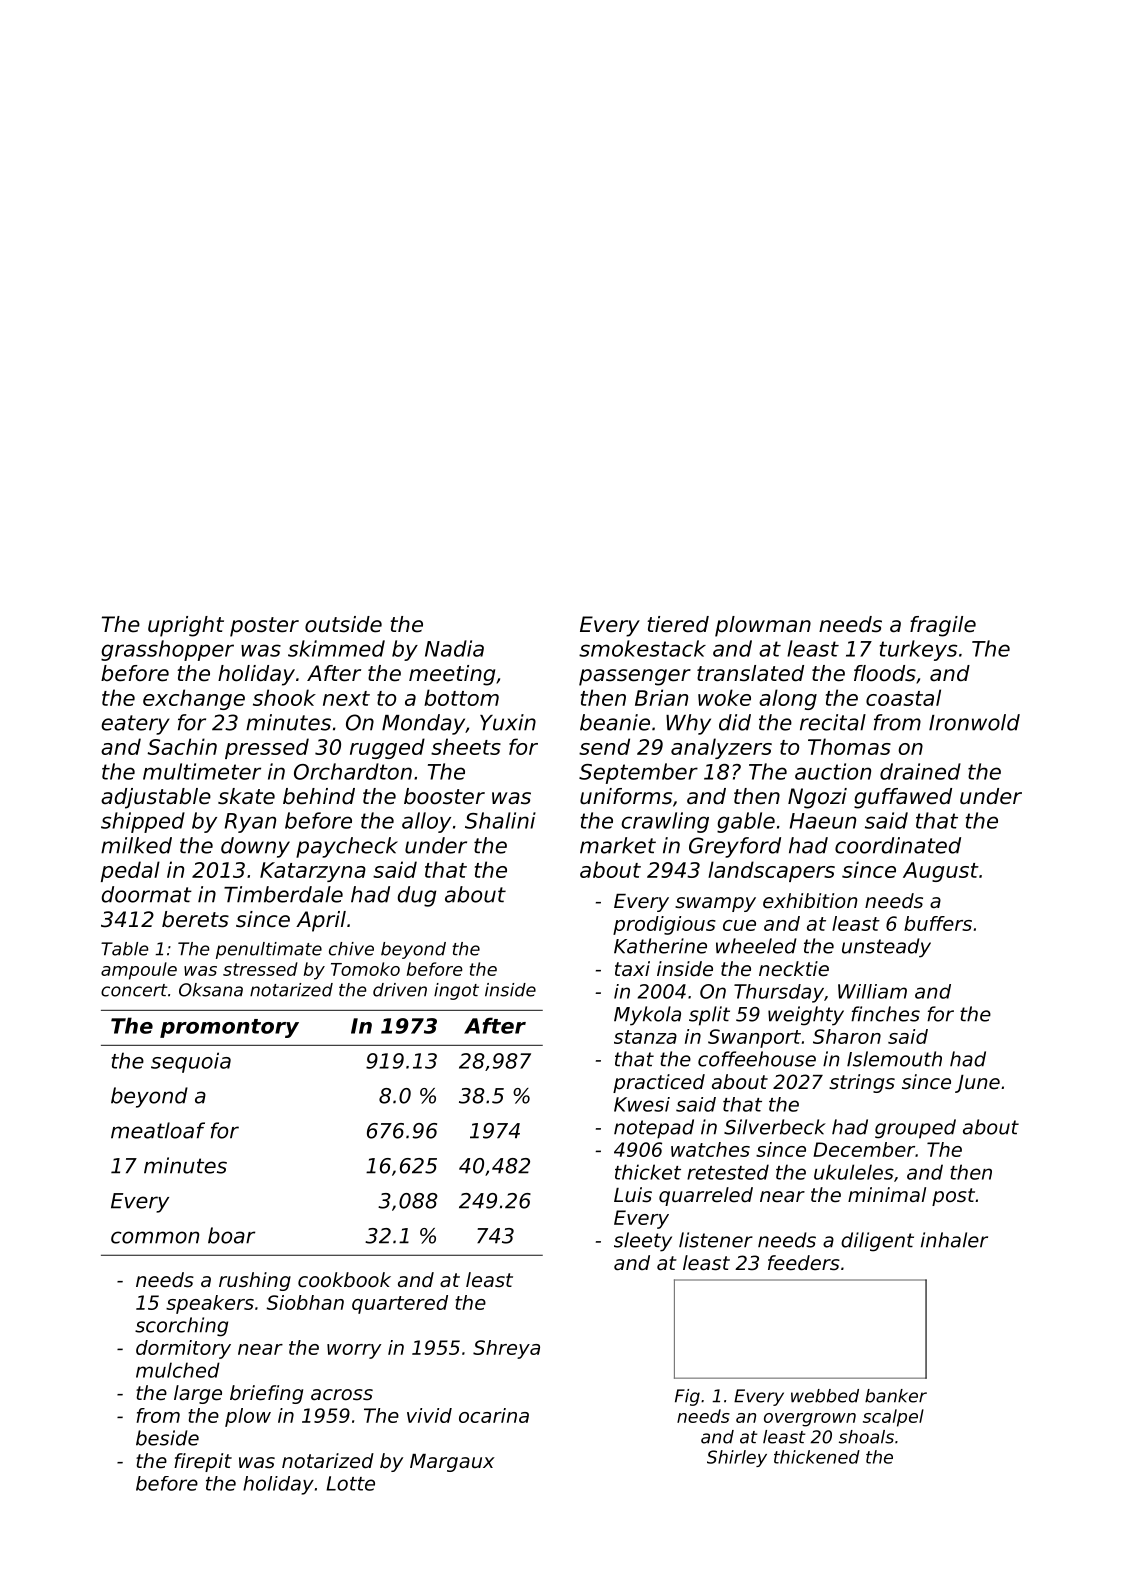 The width and height of the screenshot is (1122, 1586). What do you see at coordinates (158, 1130) in the screenshot?
I see `meatloaf` at bounding box center [158, 1130].
